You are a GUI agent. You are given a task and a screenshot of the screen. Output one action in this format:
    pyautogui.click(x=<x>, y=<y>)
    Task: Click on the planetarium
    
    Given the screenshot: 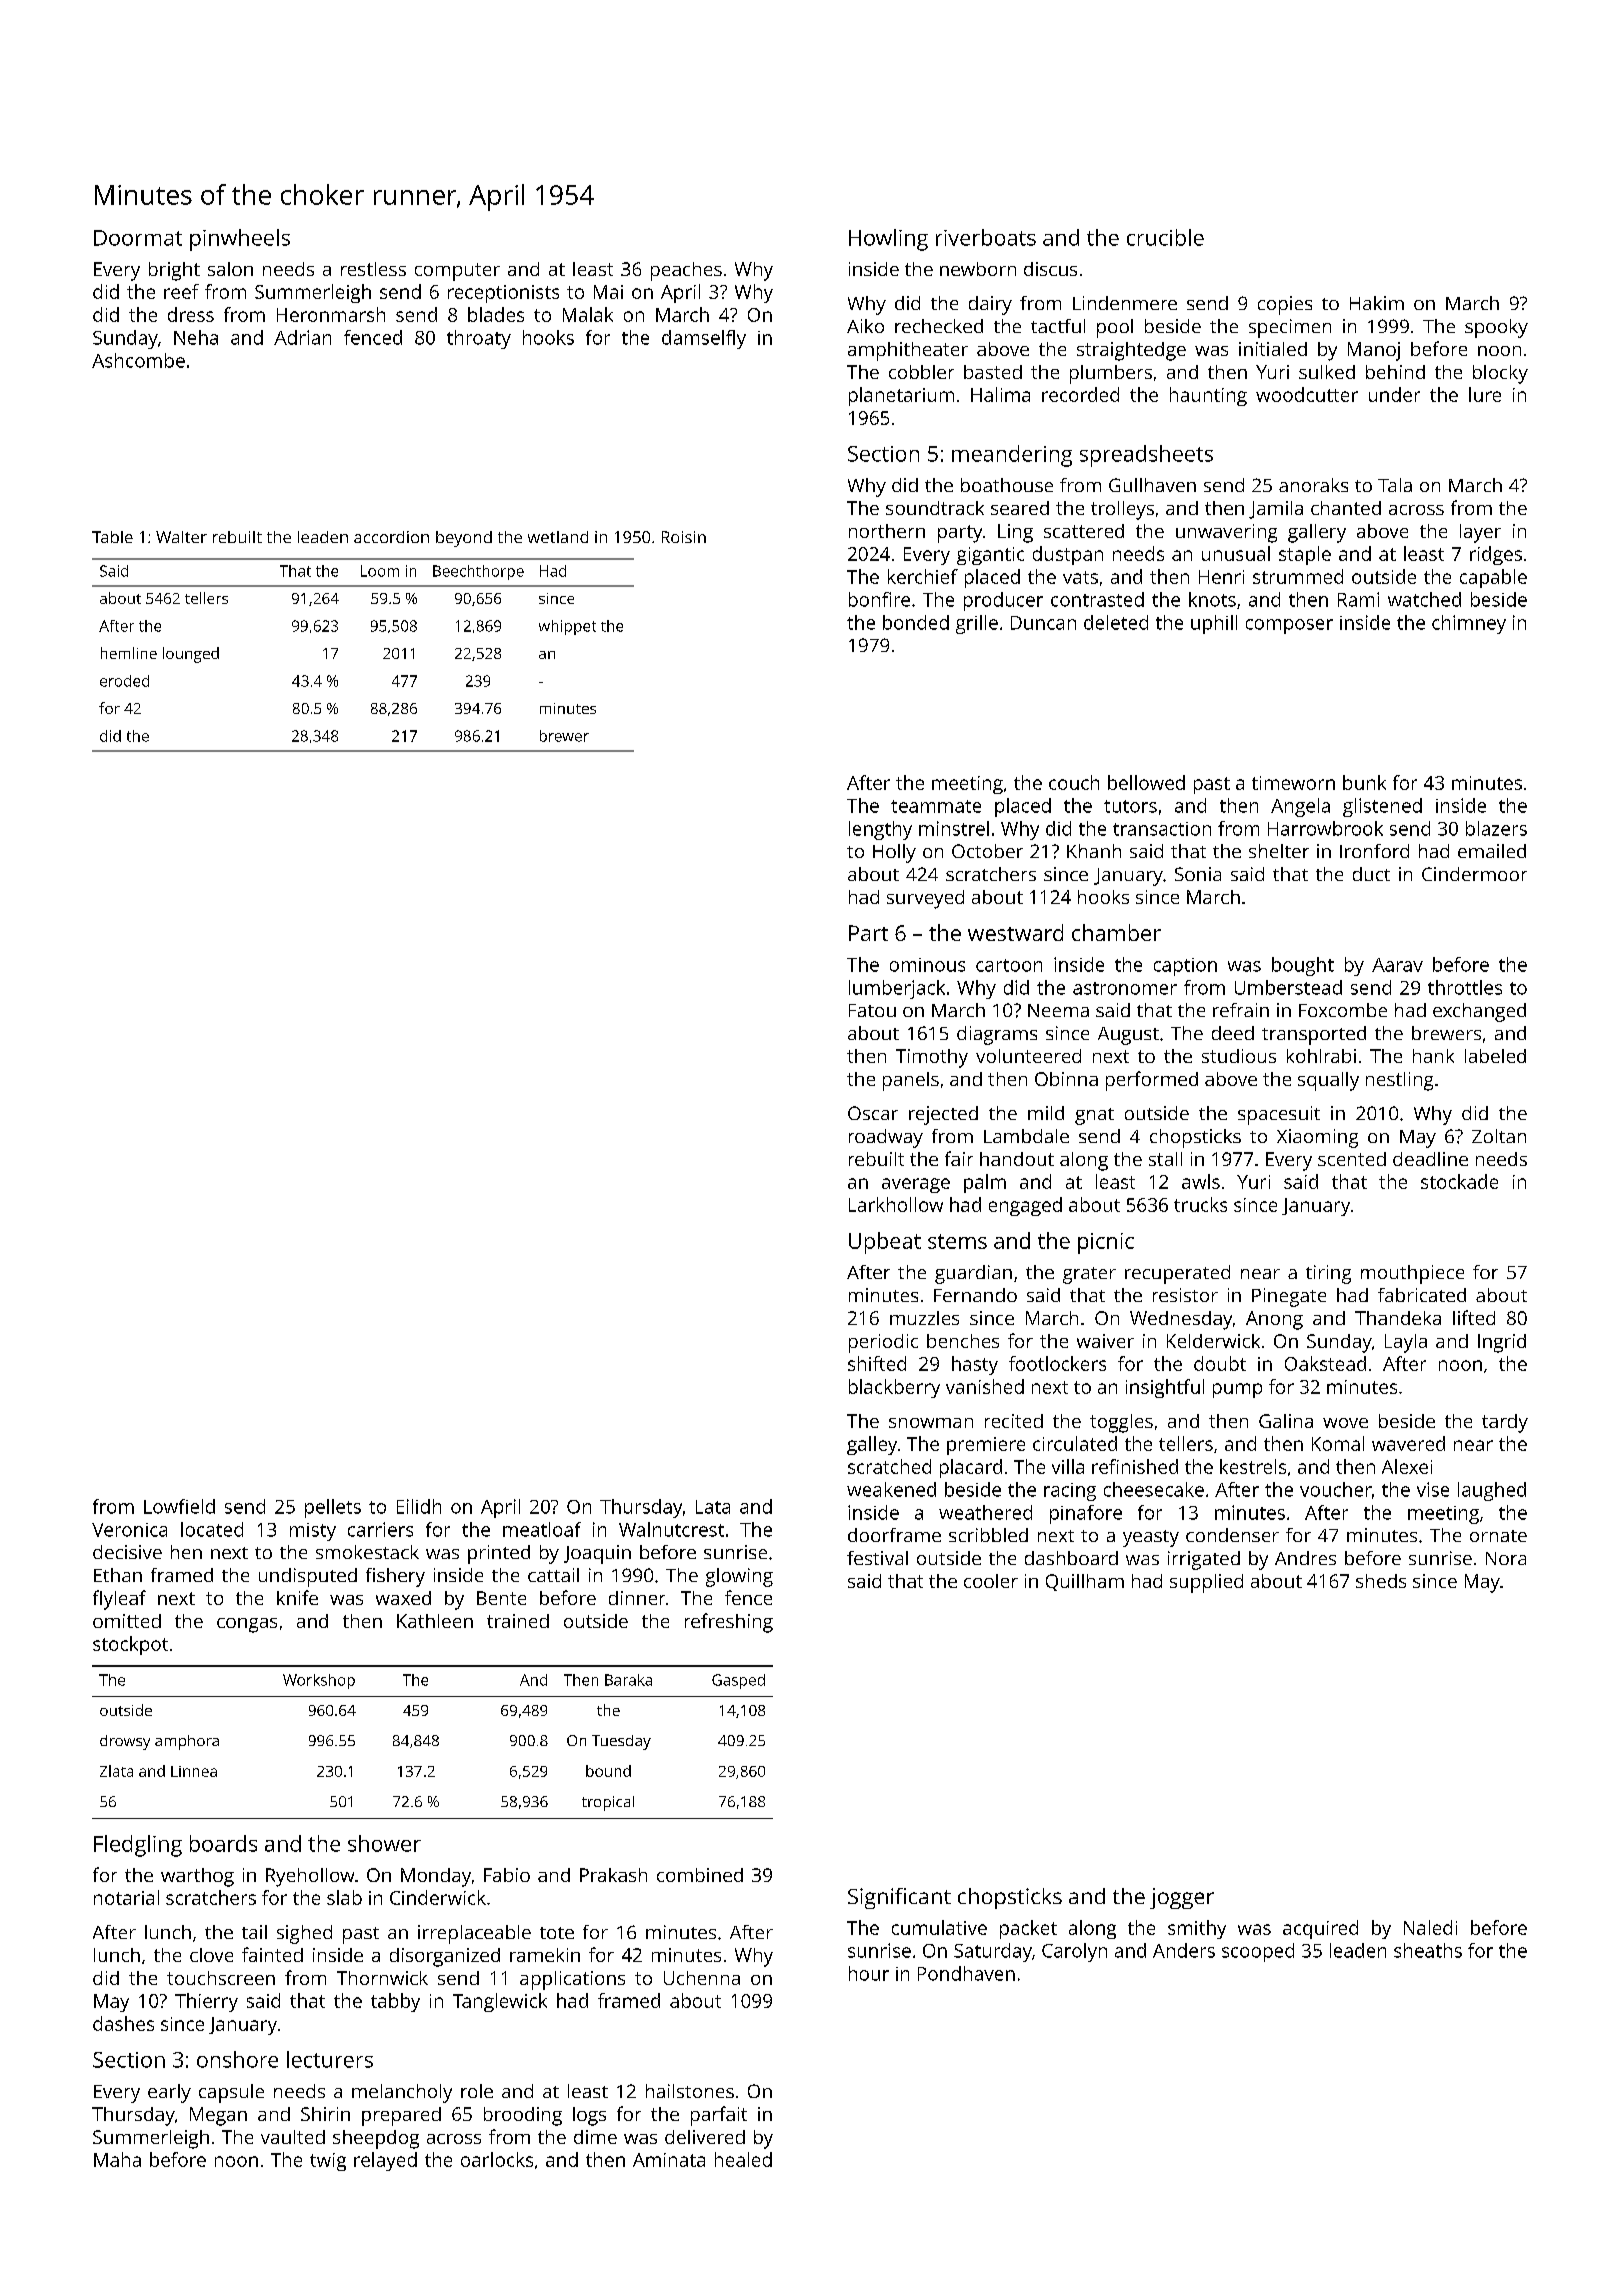 What is the action you would take?
    pyautogui.click(x=901, y=396)
